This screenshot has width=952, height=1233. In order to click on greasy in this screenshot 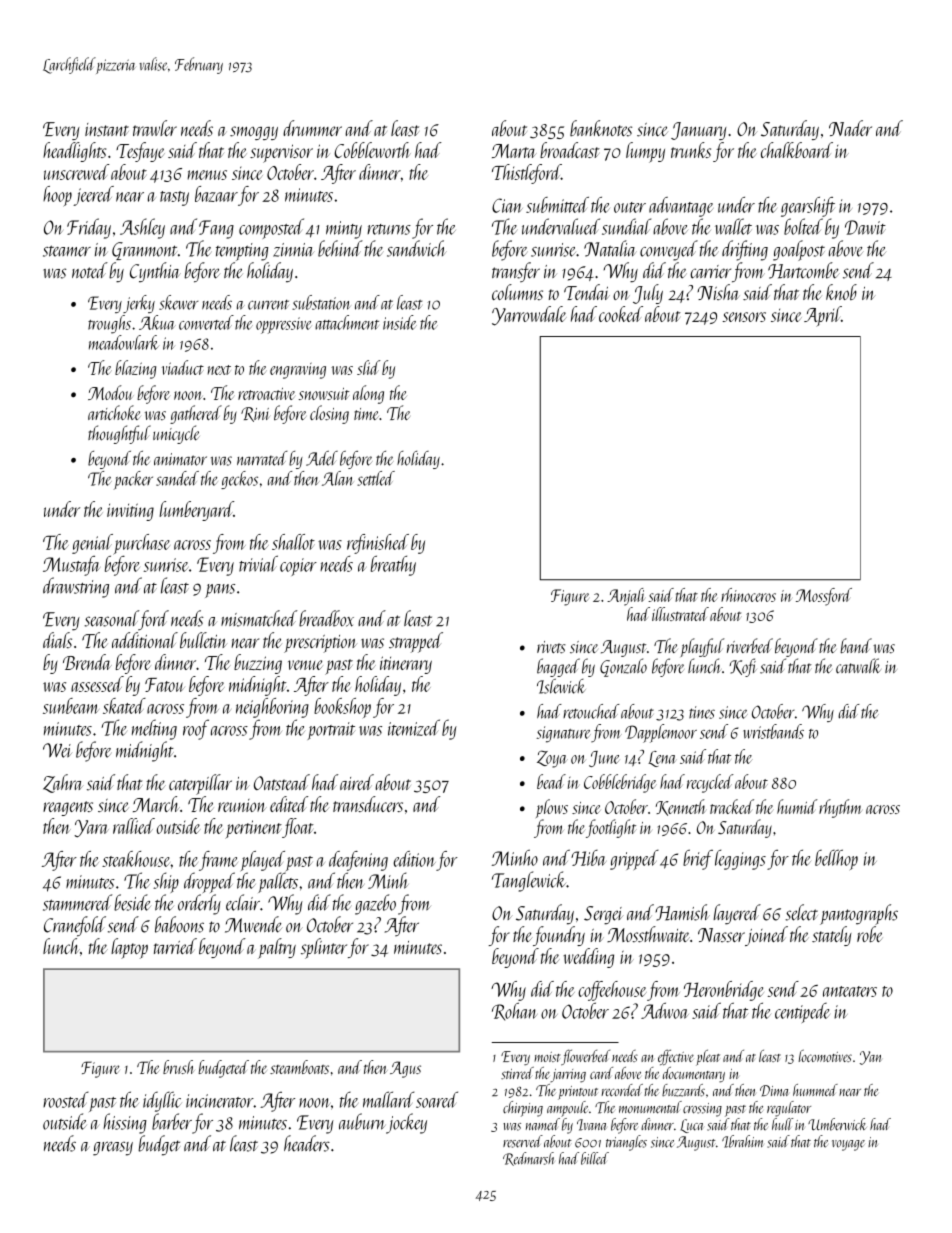, I will do `click(113, 1148)`.
